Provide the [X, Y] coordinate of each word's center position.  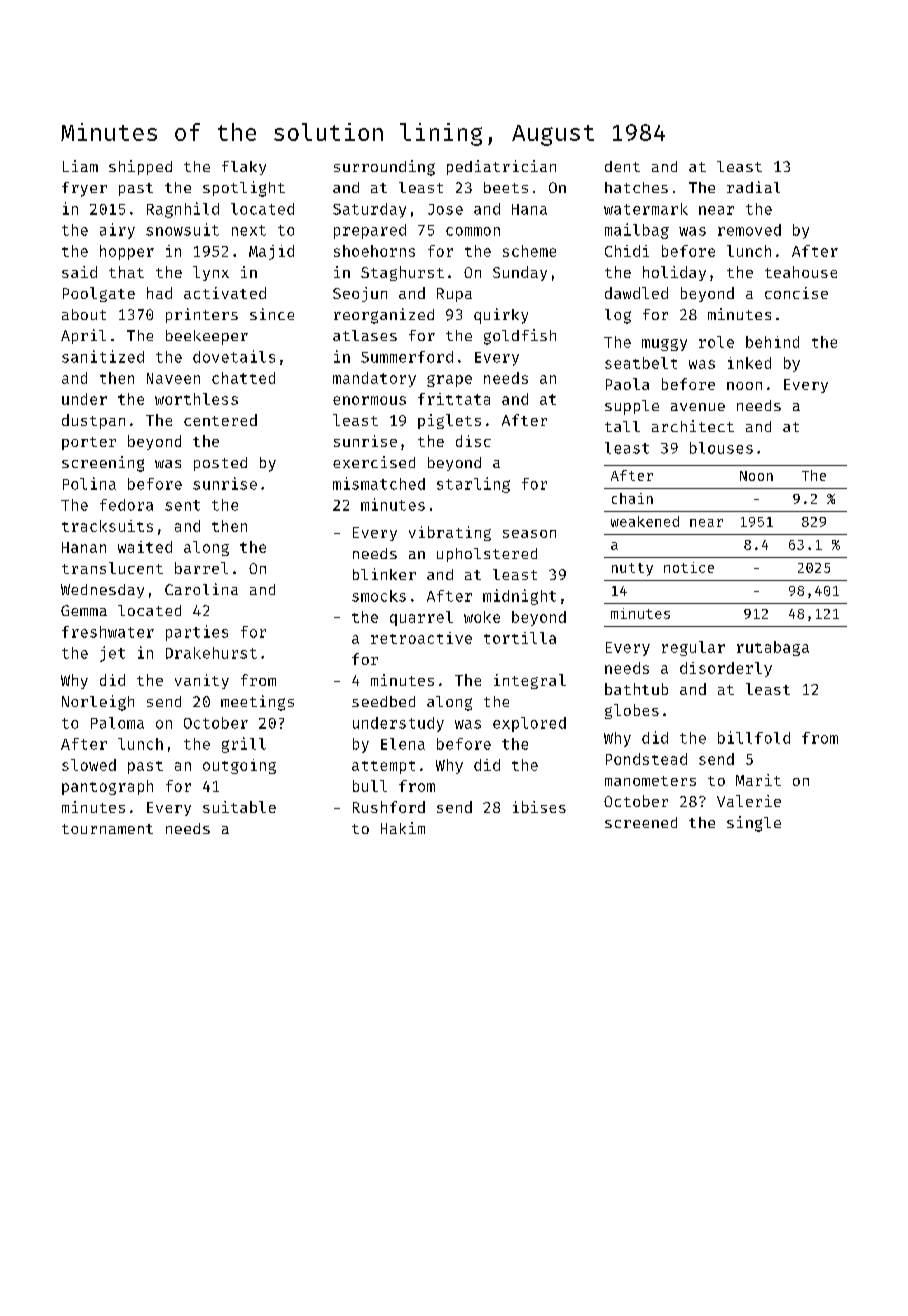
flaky [244, 168]
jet [112, 654]
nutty [632, 569]
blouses [721, 448]
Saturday [369, 210]
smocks [379, 596]
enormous [369, 400]
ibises [539, 807]
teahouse [801, 272]
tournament [107, 829]
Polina [89, 483]
